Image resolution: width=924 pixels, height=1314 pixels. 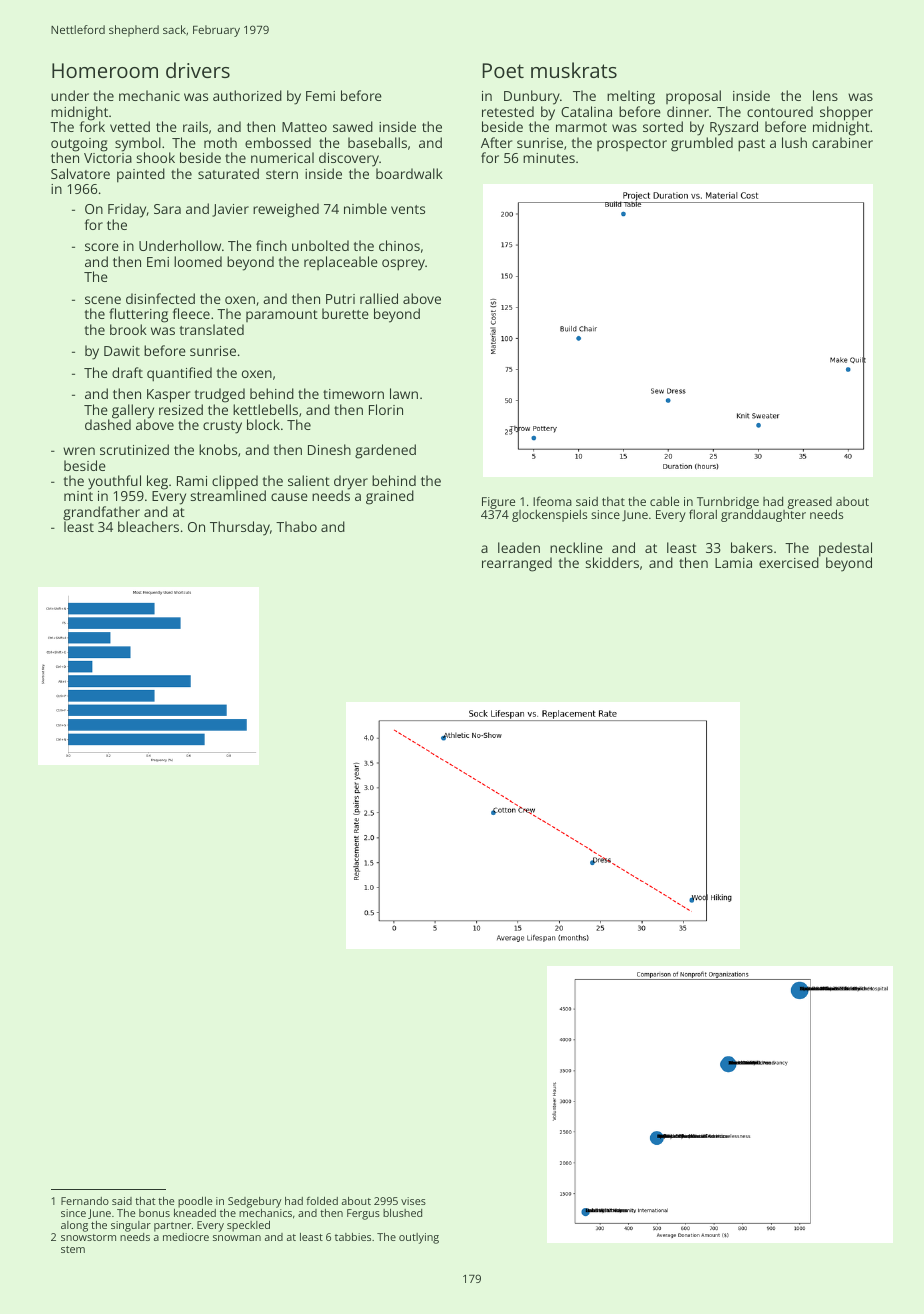 What do you see at coordinates (842, 142) in the screenshot?
I see `carabiner` at bounding box center [842, 142].
